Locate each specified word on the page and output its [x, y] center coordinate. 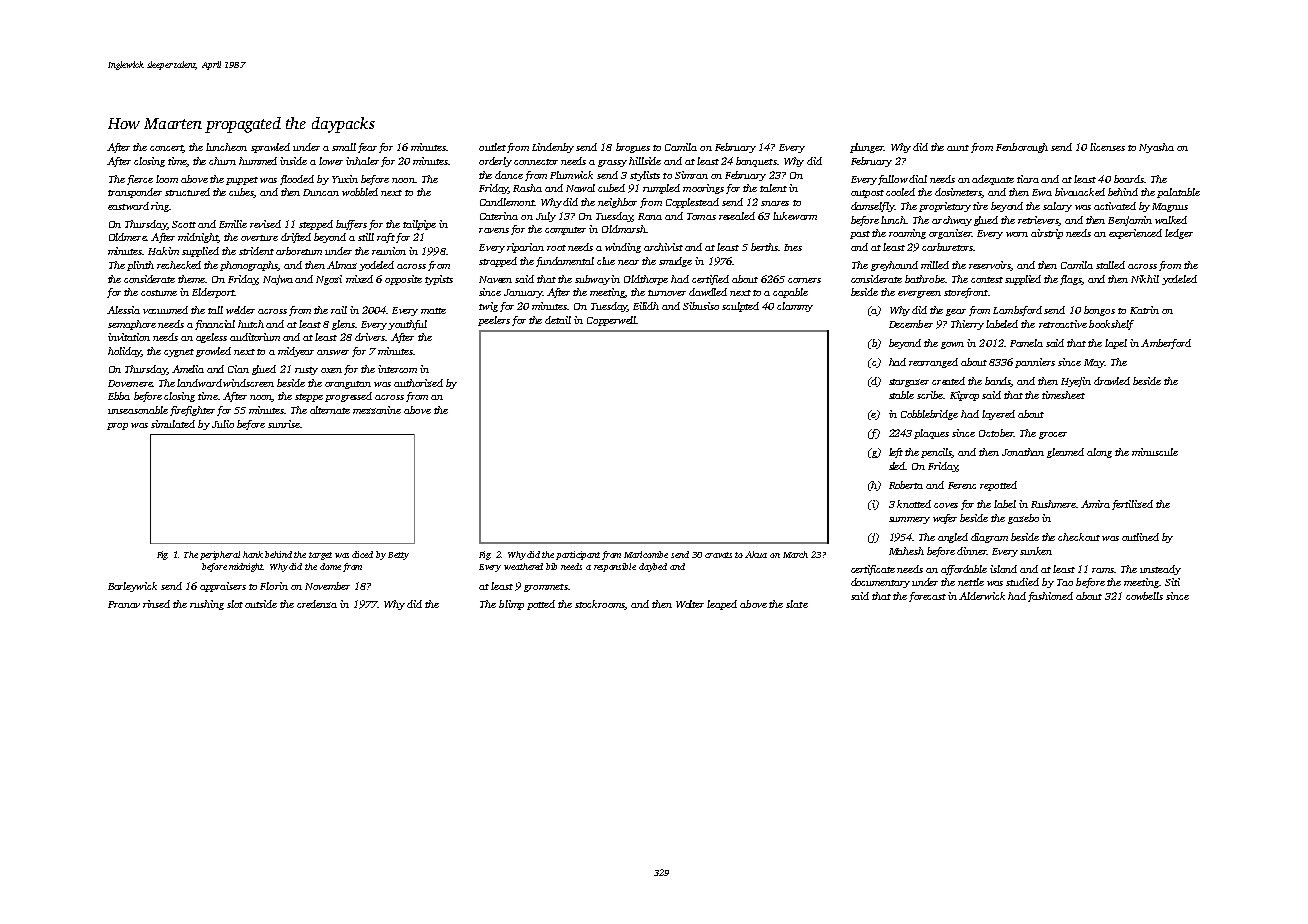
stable [901, 395]
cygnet [179, 353]
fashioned [1050, 597]
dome [330, 566]
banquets [756, 162]
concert [167, 149]
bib [551, 566]
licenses [1107, 147]
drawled [1112, 381]
